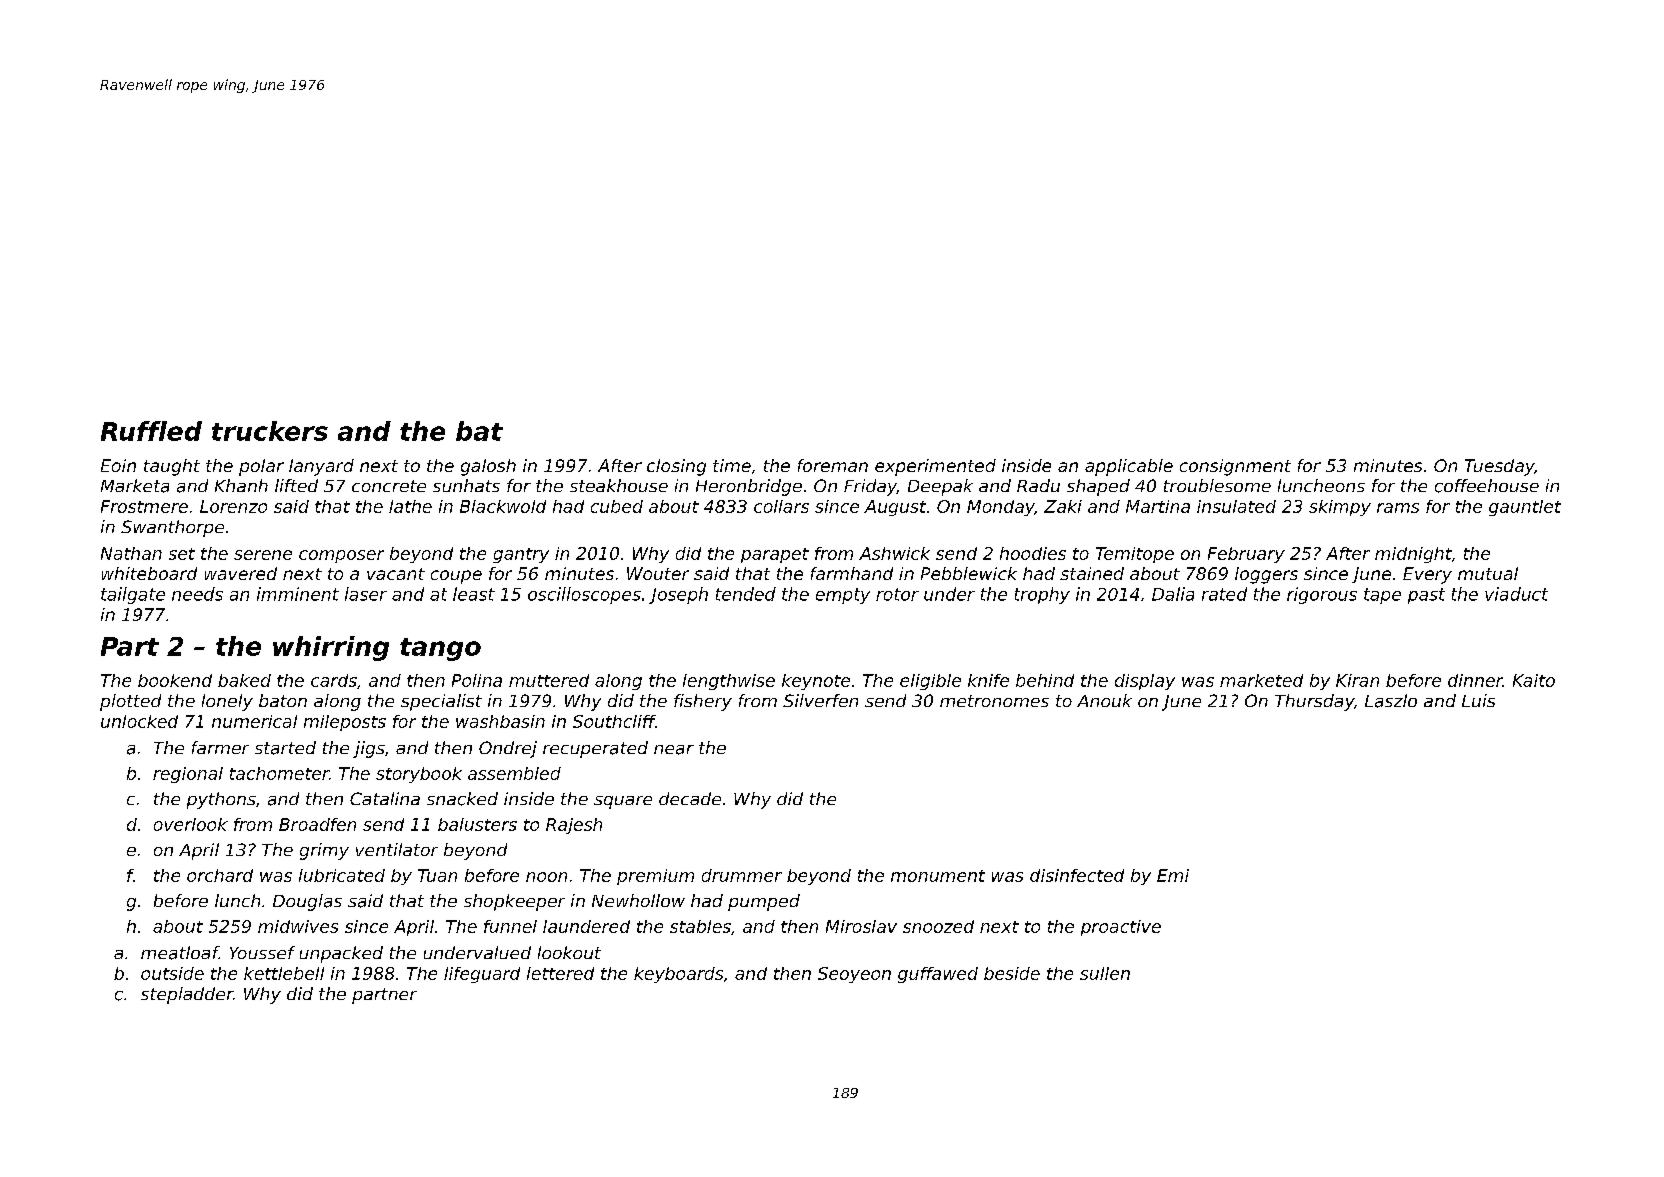  I want to click on Ruffled, so click(151, 431).
